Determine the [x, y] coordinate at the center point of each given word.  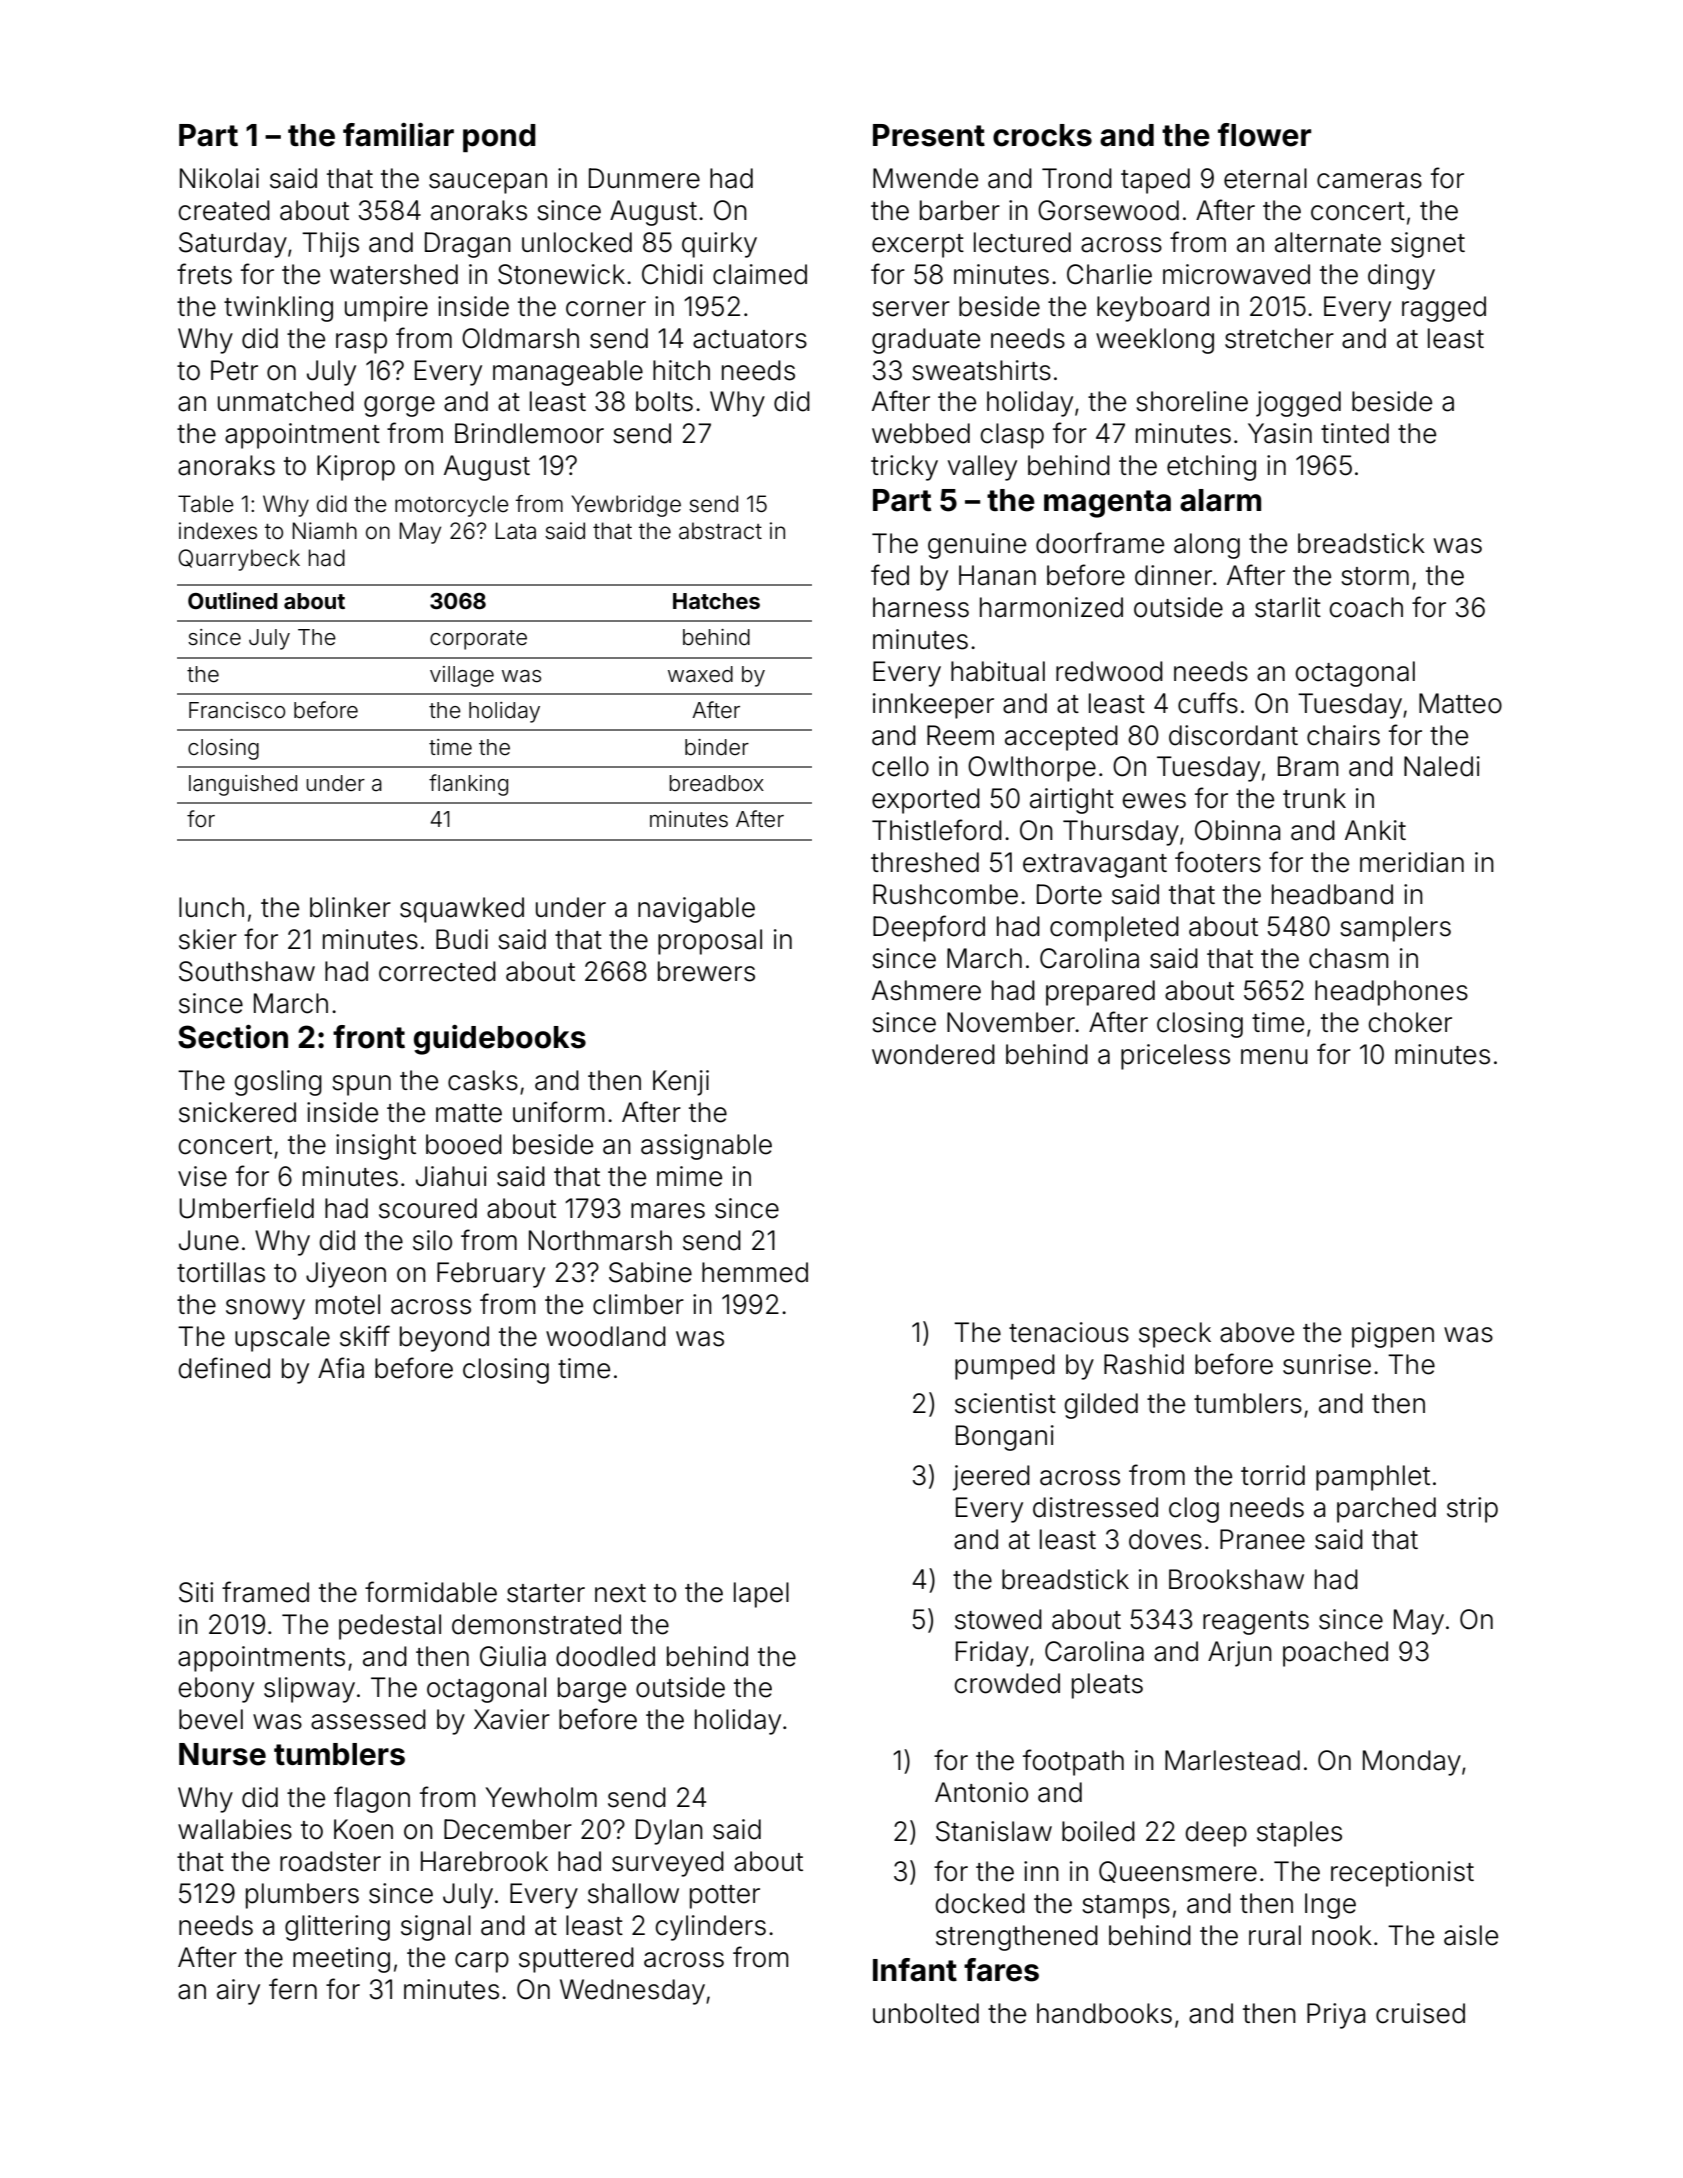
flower [1264, 135]
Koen [363, 1829]
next [620, 1593]
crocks [1042, 135]
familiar [398, 135]
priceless [1175, 1057]
